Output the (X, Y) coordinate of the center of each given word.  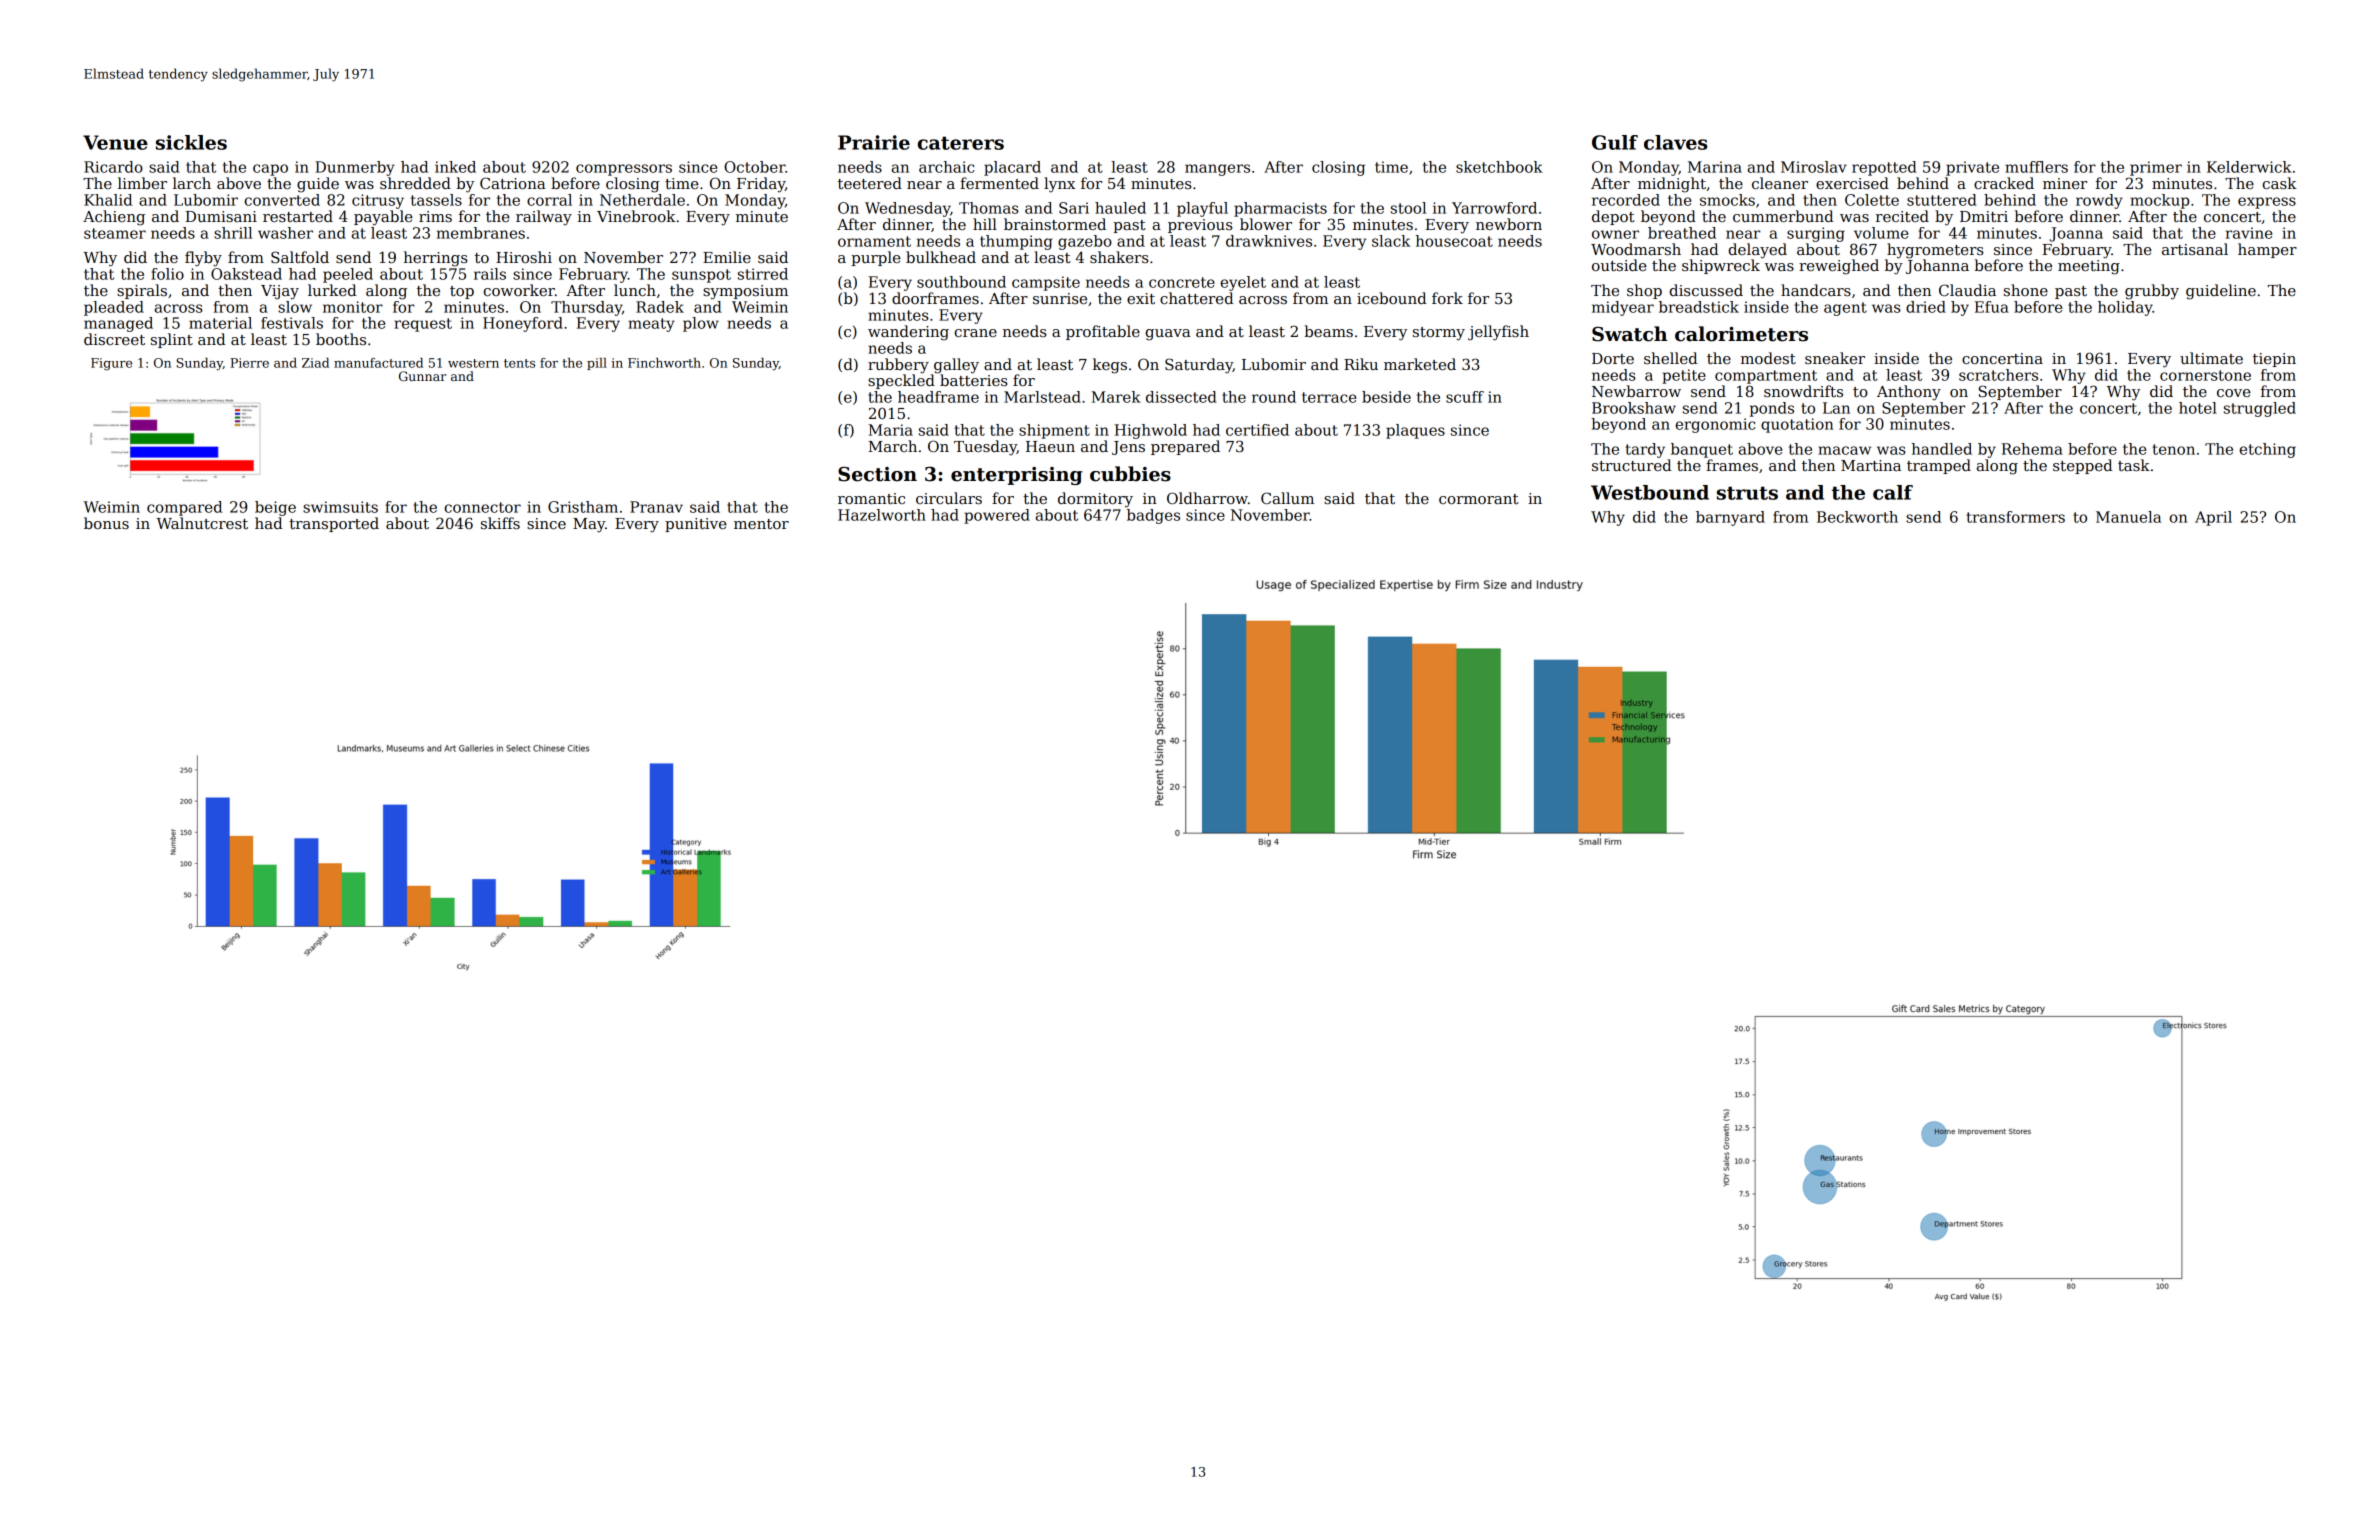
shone (2026, 290)
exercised (1852, 183)
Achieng (114, 218)
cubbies (1130, 474)
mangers (1217, 170)
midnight (1672, 185)
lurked (332, 290)
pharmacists (1280, 209)
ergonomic (1715, 425)
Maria (890, 430)
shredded (415, 183)
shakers (1119, 257)
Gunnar (422, 376)
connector (482, 507)
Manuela (2128, 517)
